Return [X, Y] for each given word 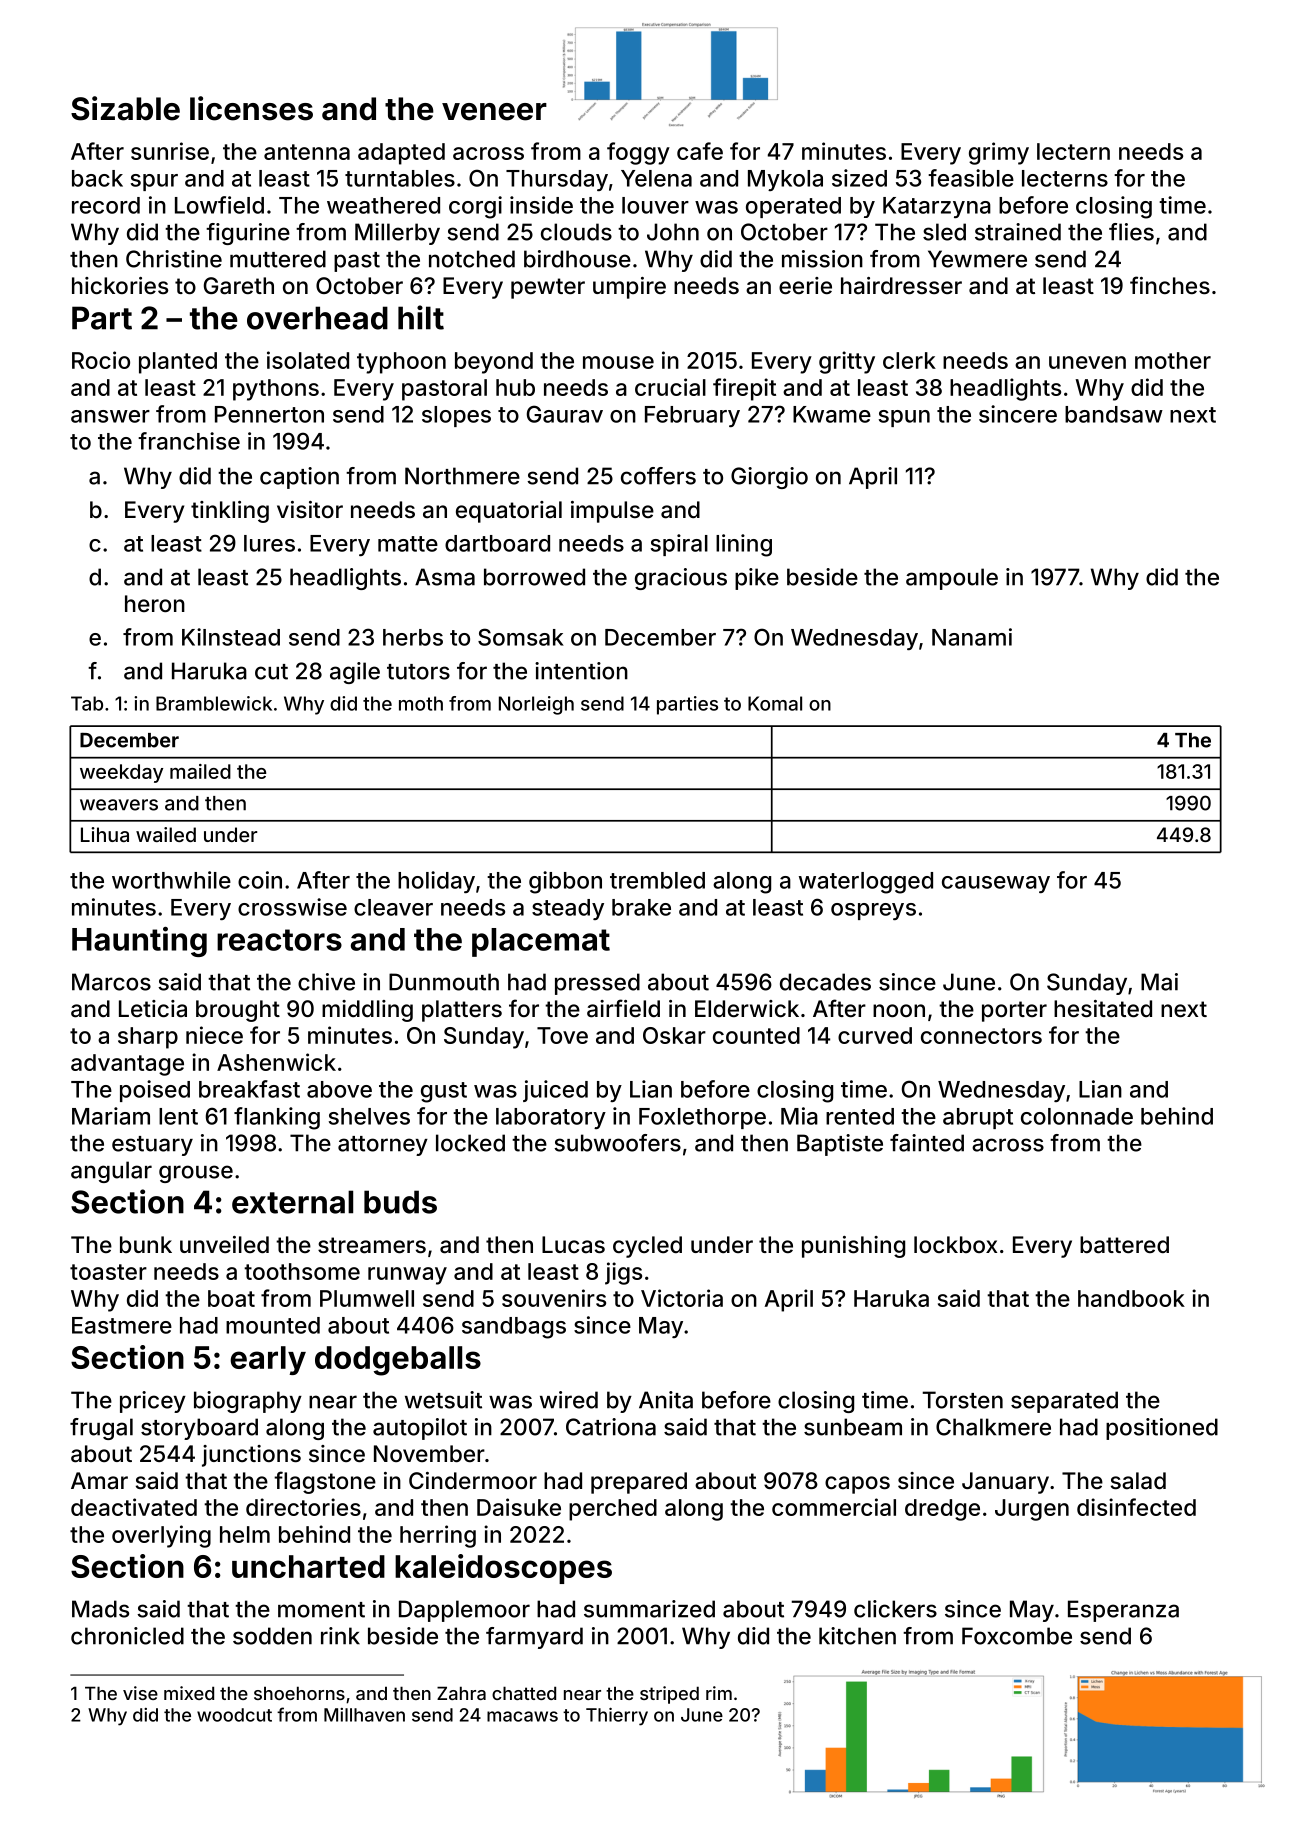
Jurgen [1032, 1510]
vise [140, 1693]
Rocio [101, 360]
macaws [522, 1716]
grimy [999, 153]
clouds [576, 232]
